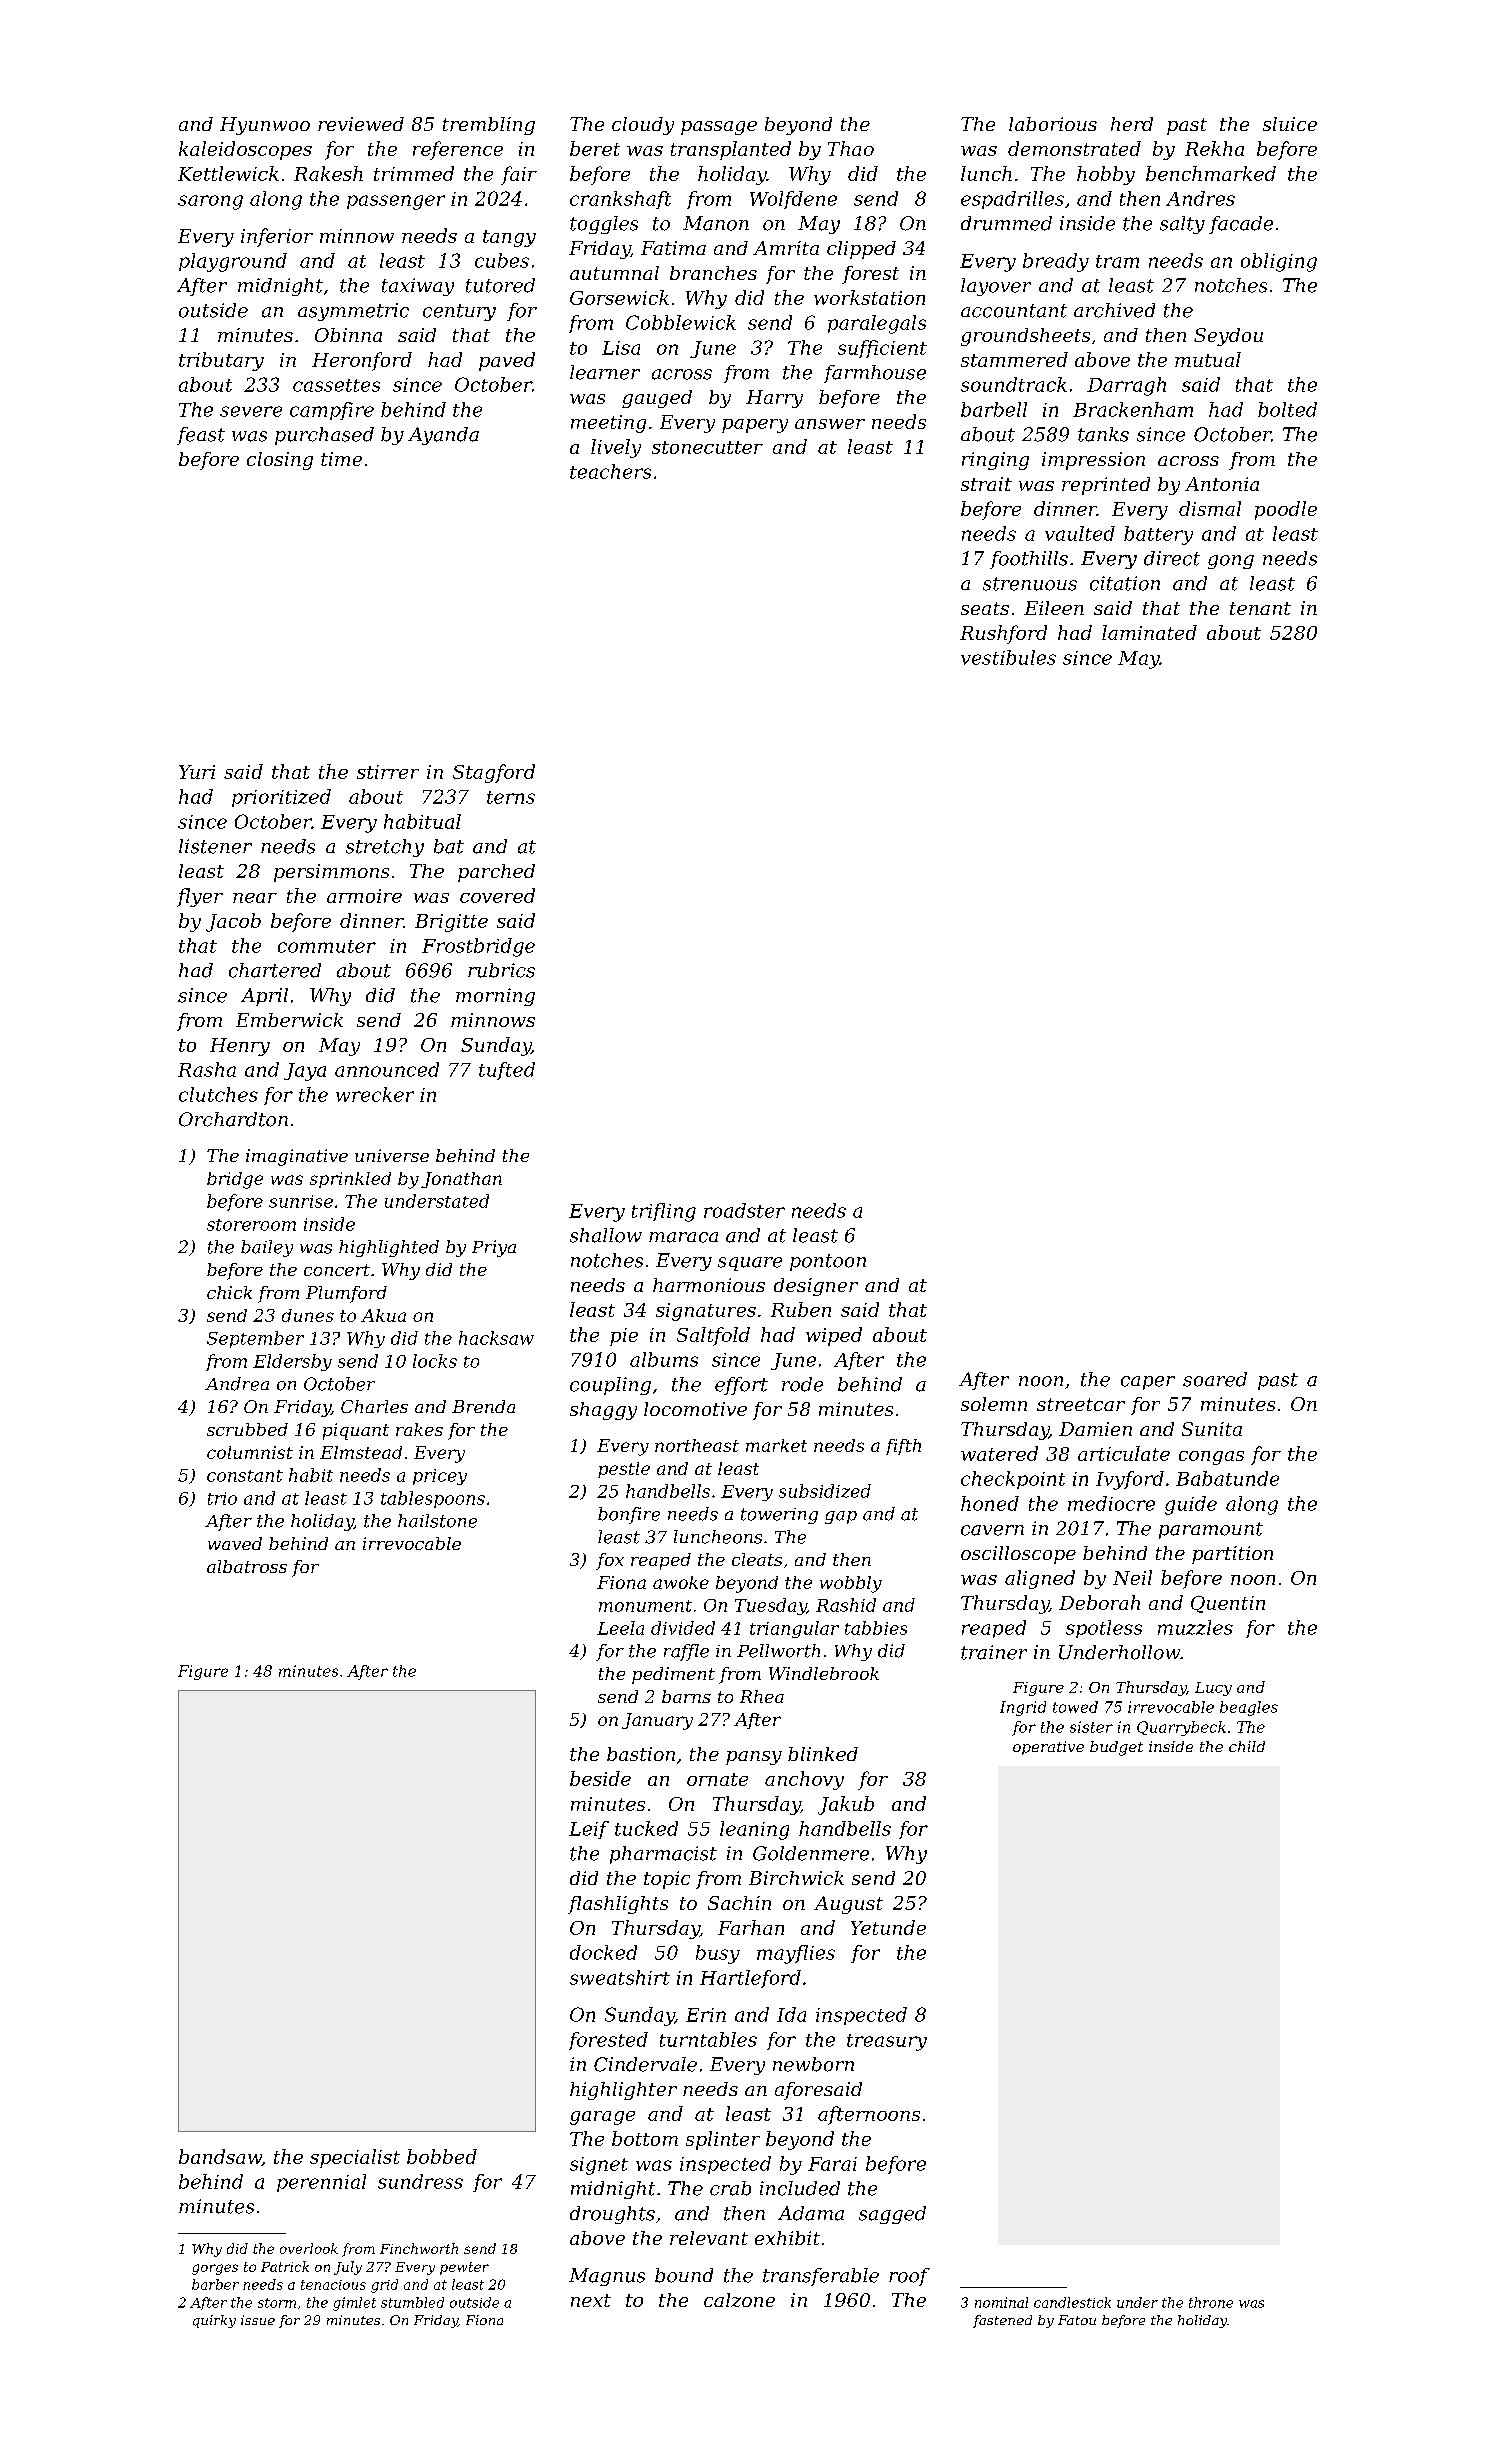 This image has width=1496, height=2464. What do you see at coordinates (511, 797) in the image?
I see `terns` at bounding box center [511, 797].
